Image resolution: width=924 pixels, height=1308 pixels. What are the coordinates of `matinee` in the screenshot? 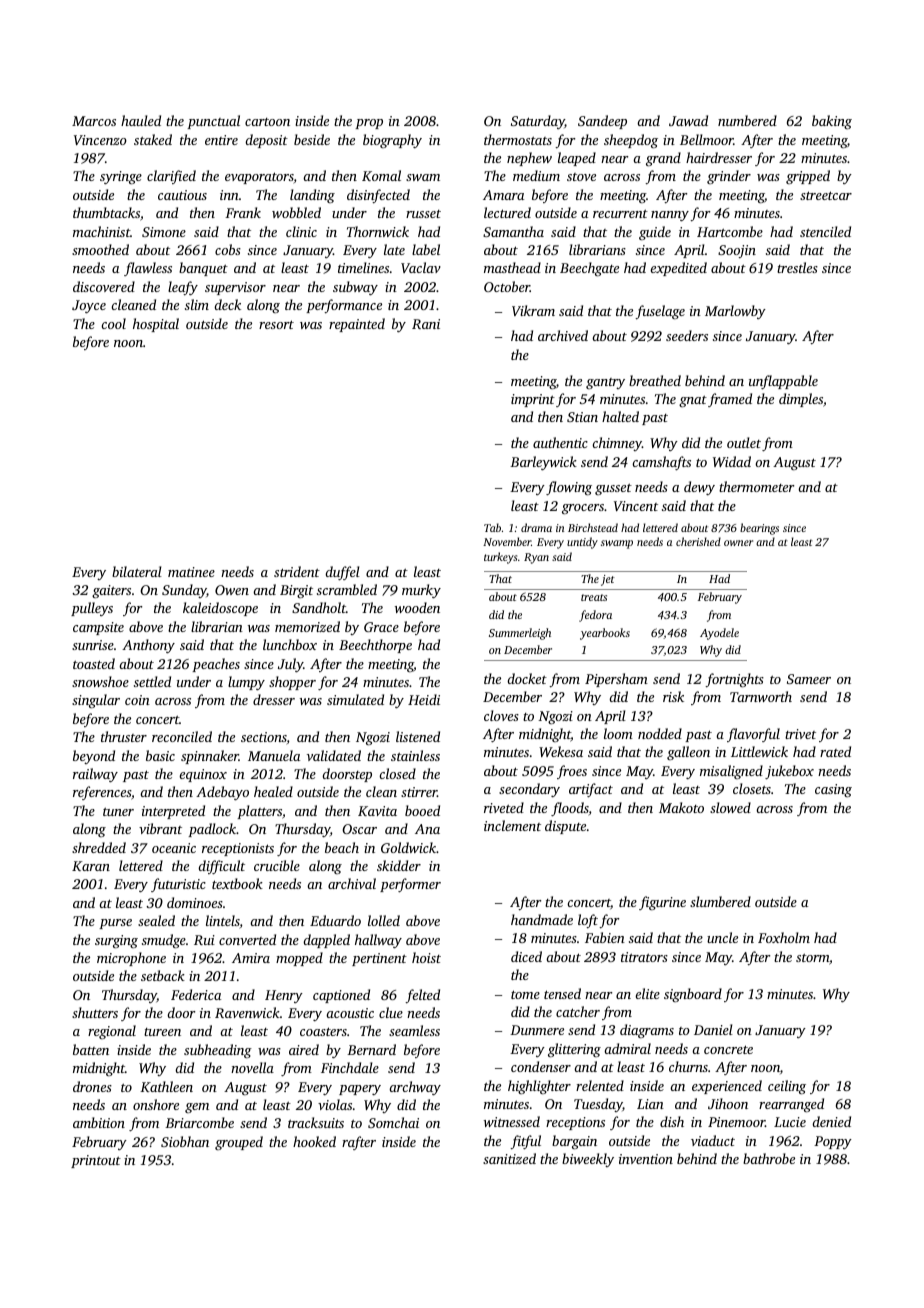 It's located at (191, 572).
